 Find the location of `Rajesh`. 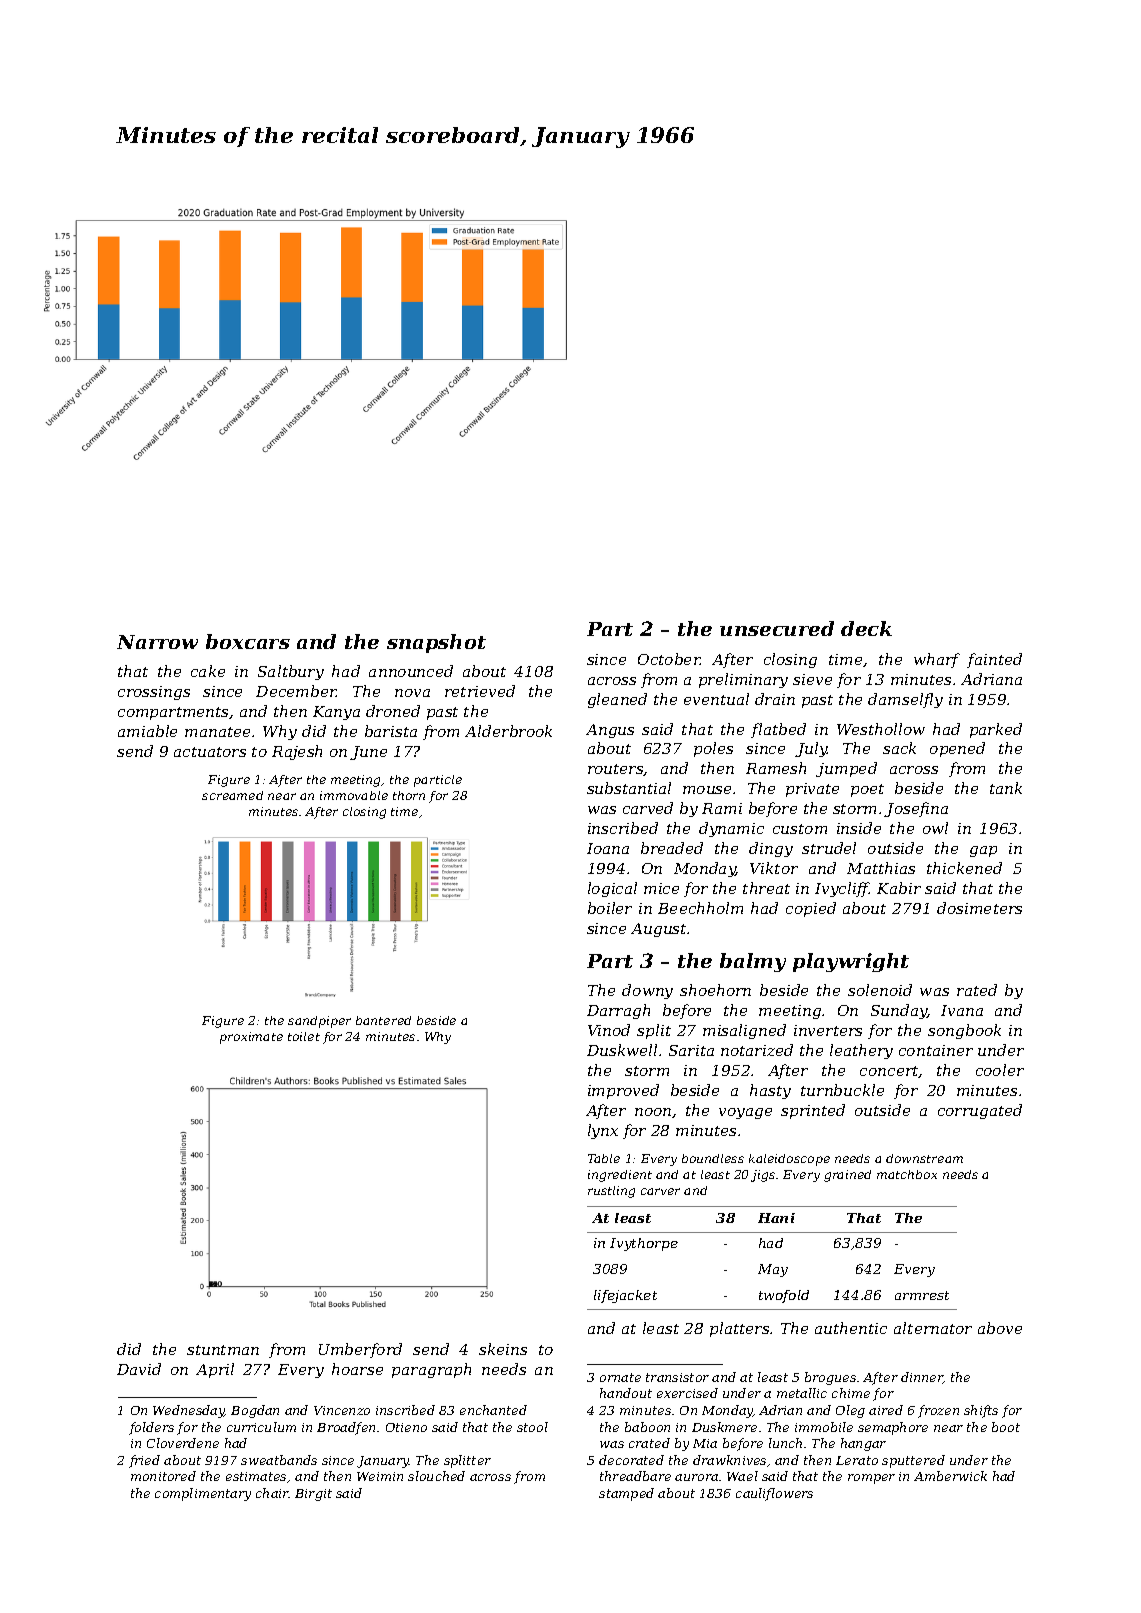

Rajesh is located at coordinates (297, 752).
